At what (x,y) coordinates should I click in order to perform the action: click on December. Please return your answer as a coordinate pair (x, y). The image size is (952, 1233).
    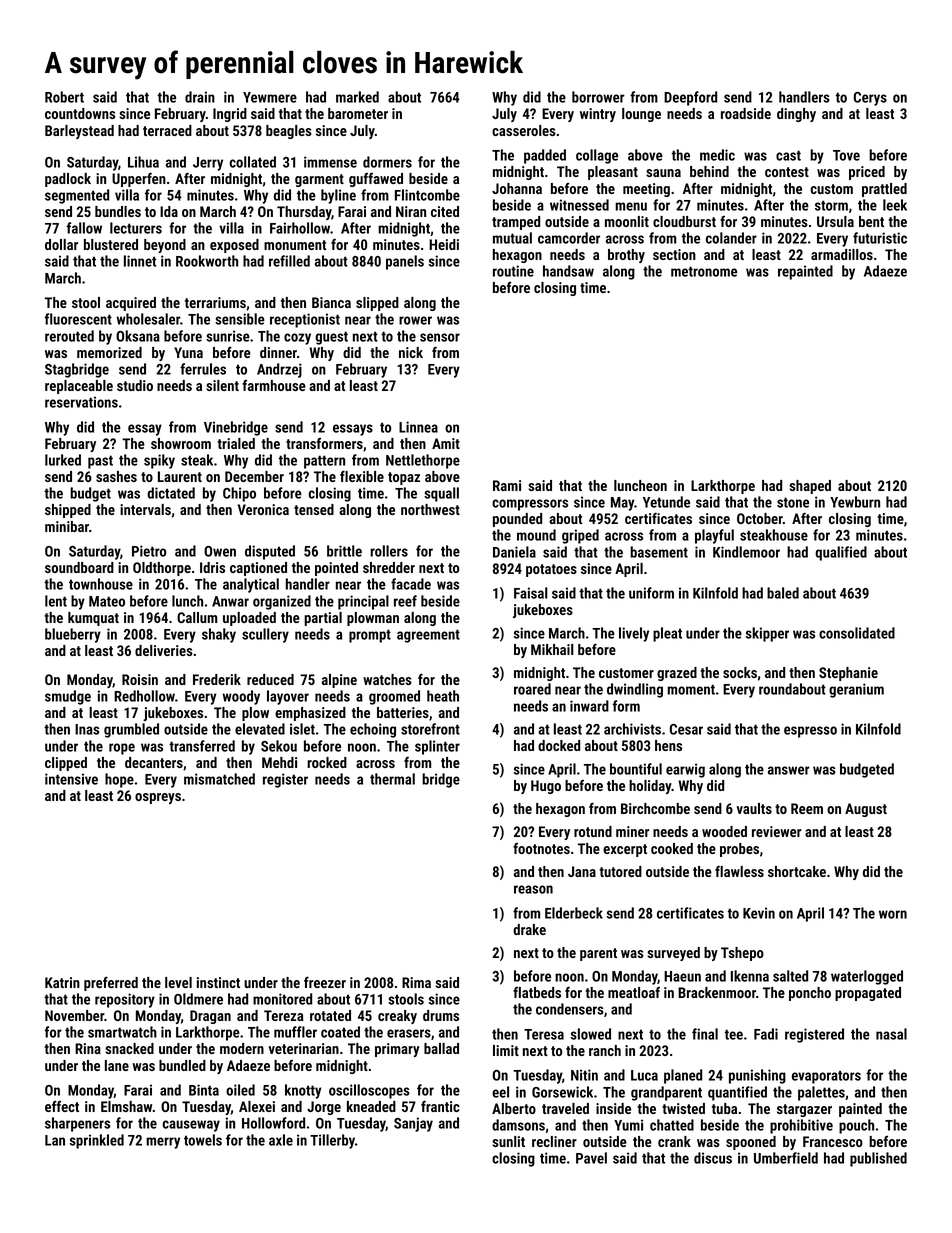
    Looking at the image, I should click on (254, 476).
